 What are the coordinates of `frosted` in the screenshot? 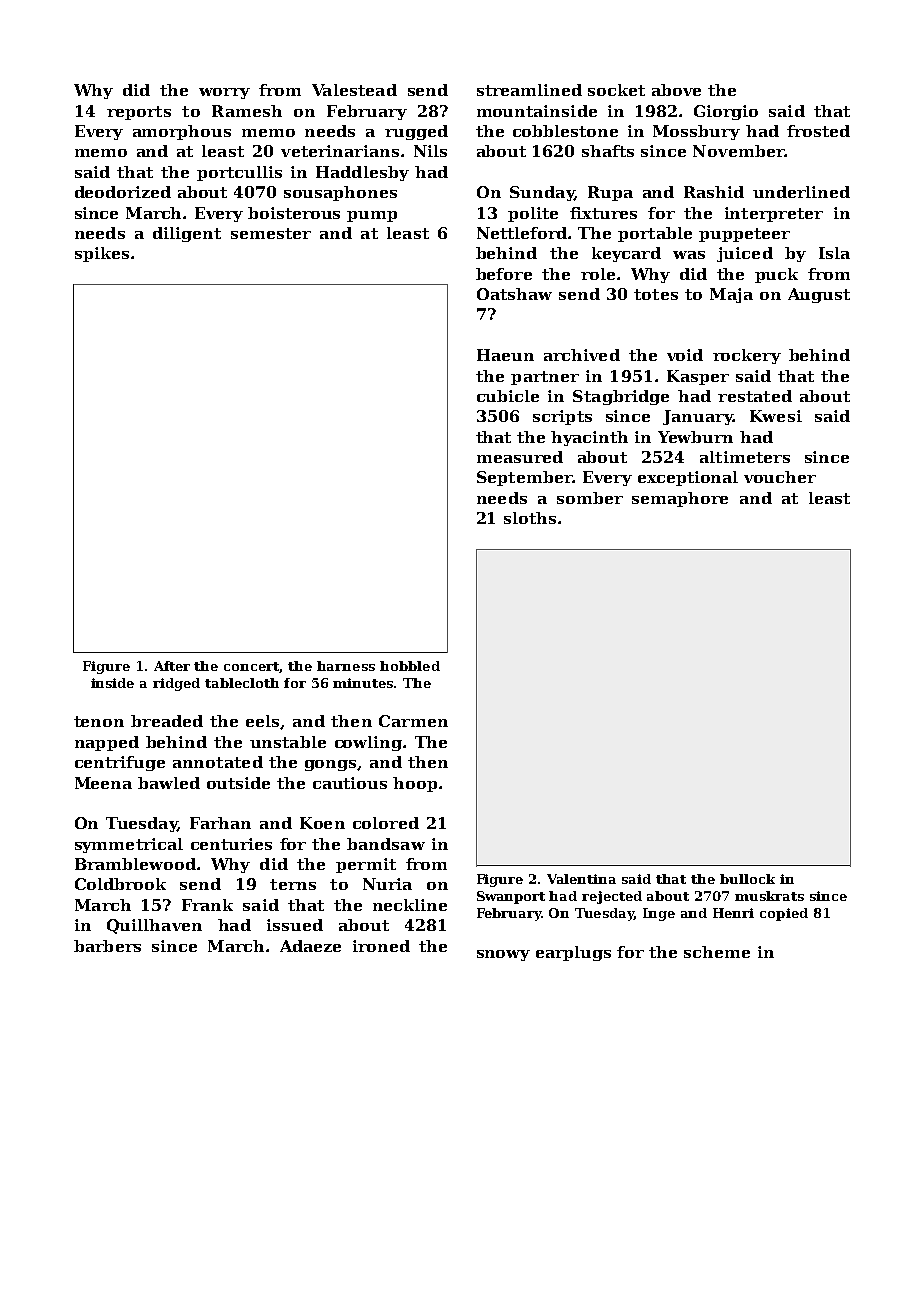 It's located at (818, 131).
